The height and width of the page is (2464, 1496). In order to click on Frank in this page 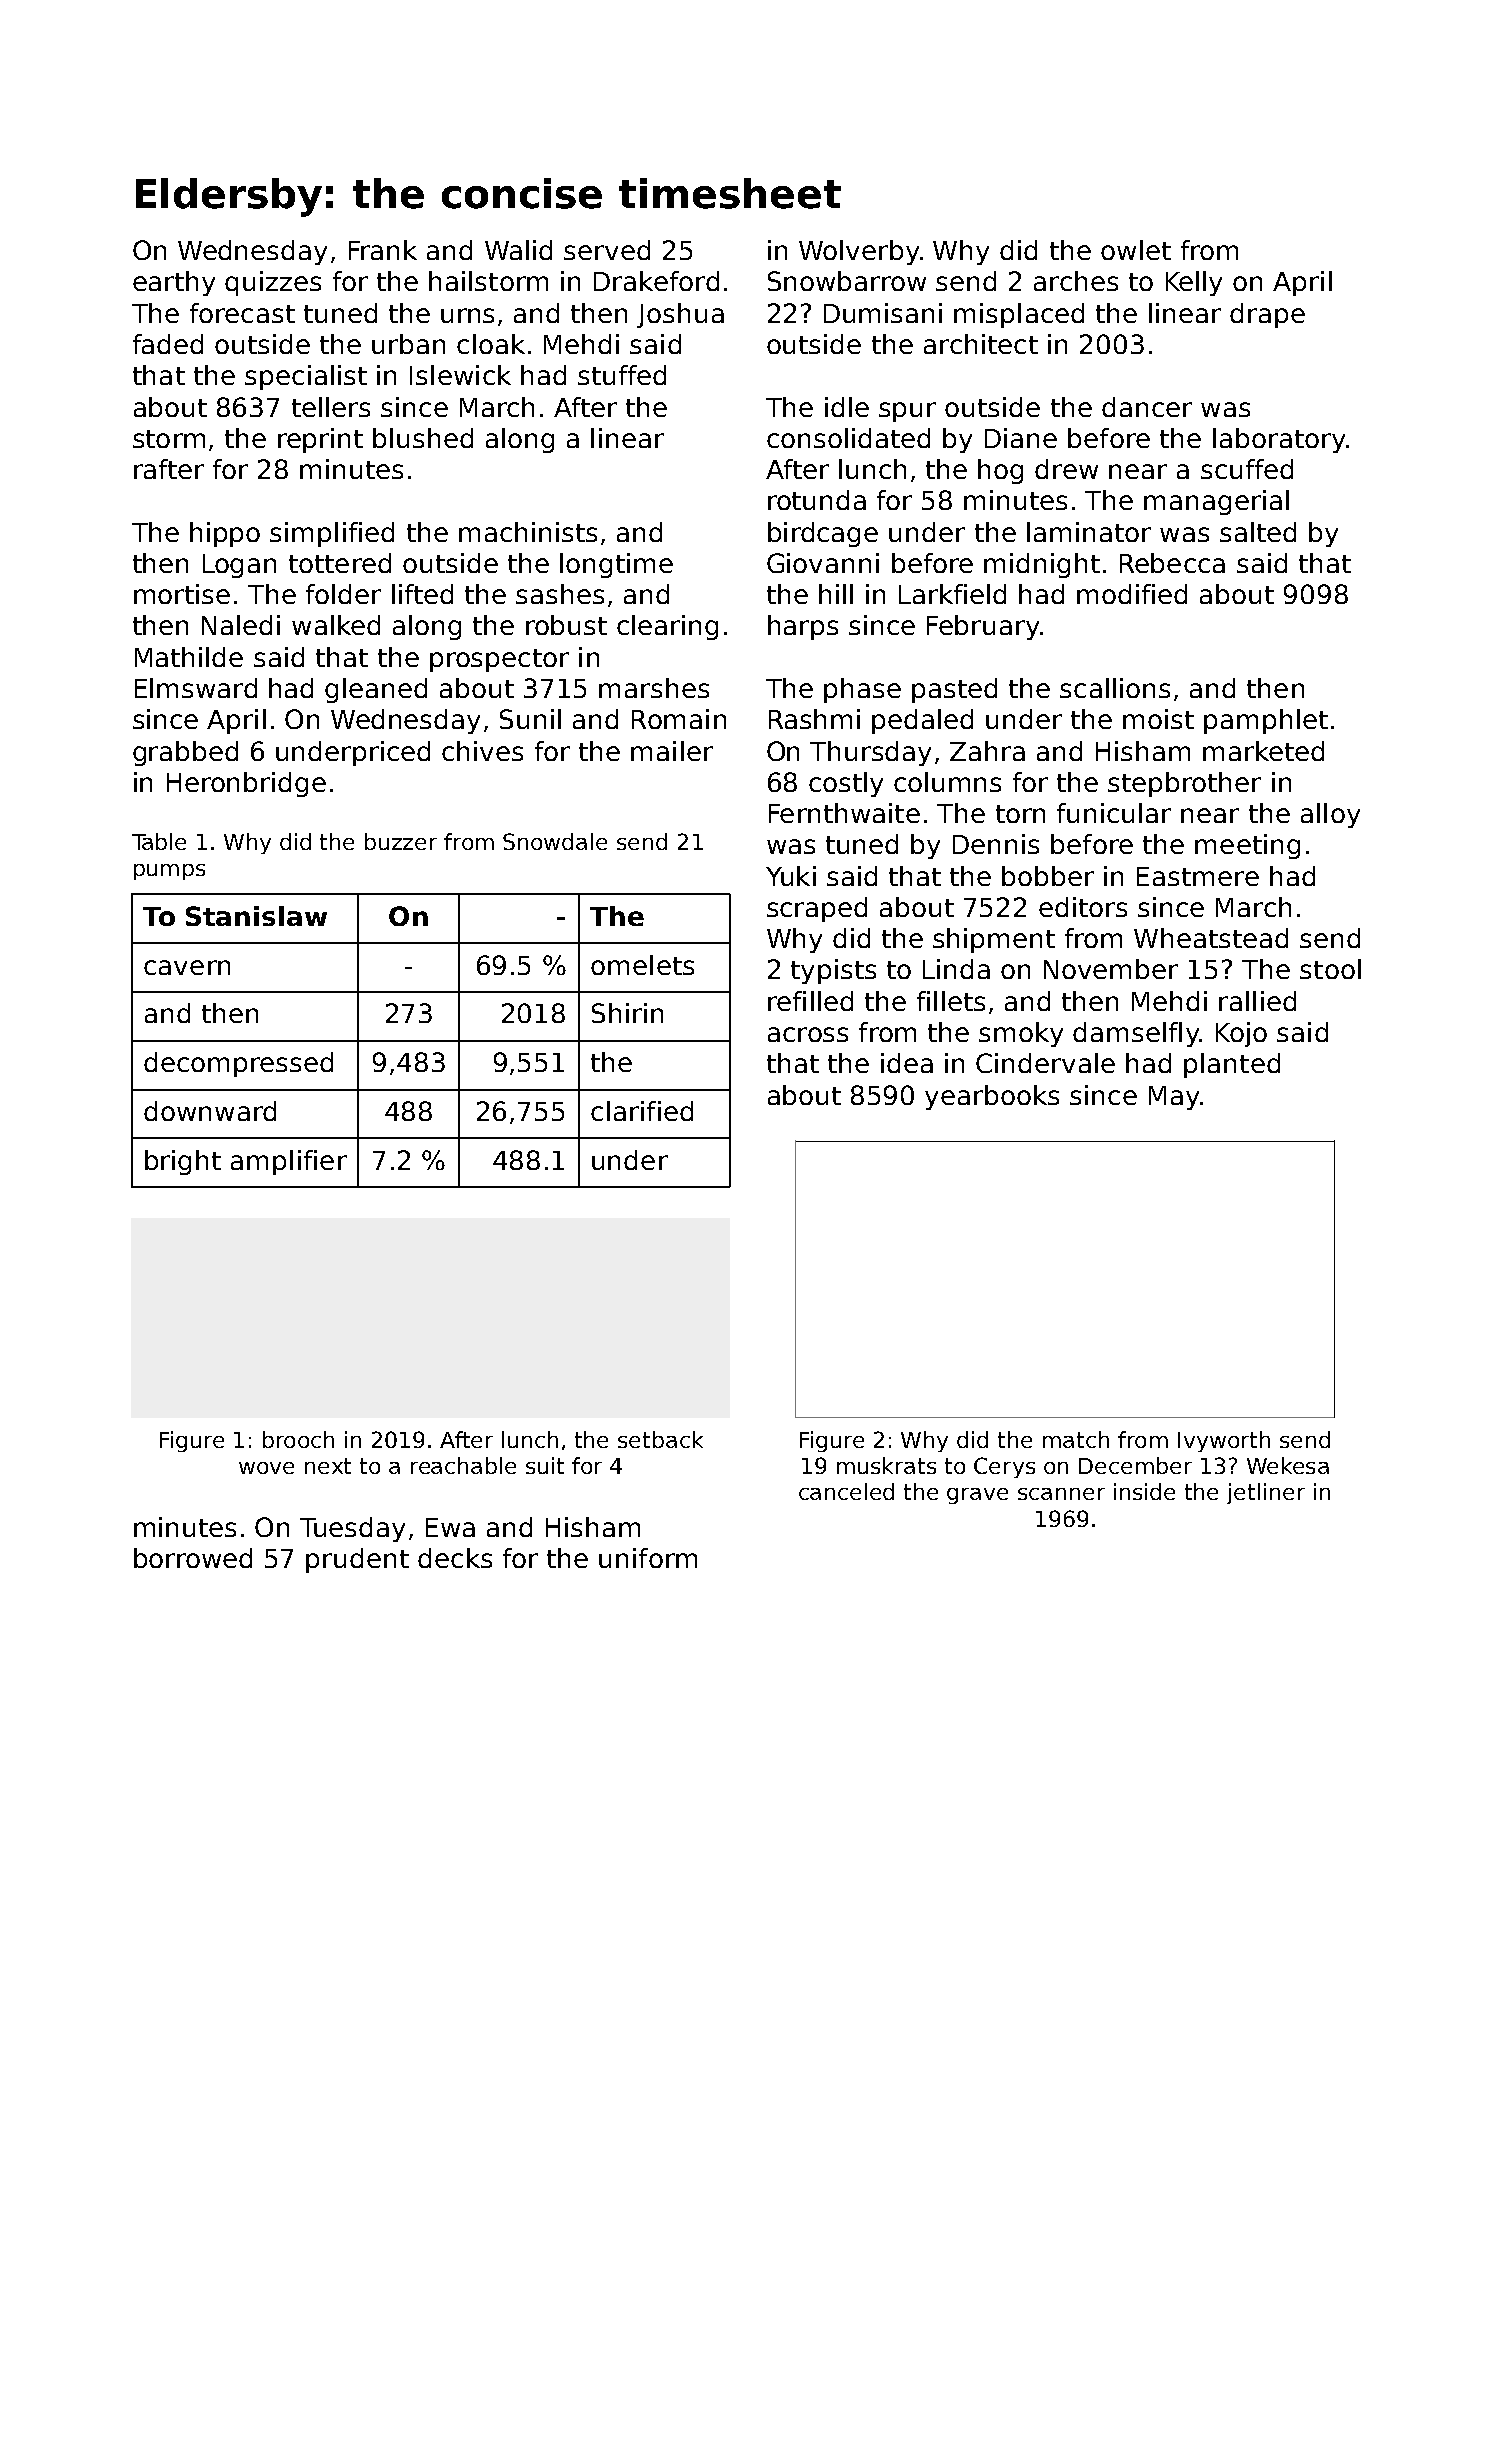, I will do `click(383, 250)`.
